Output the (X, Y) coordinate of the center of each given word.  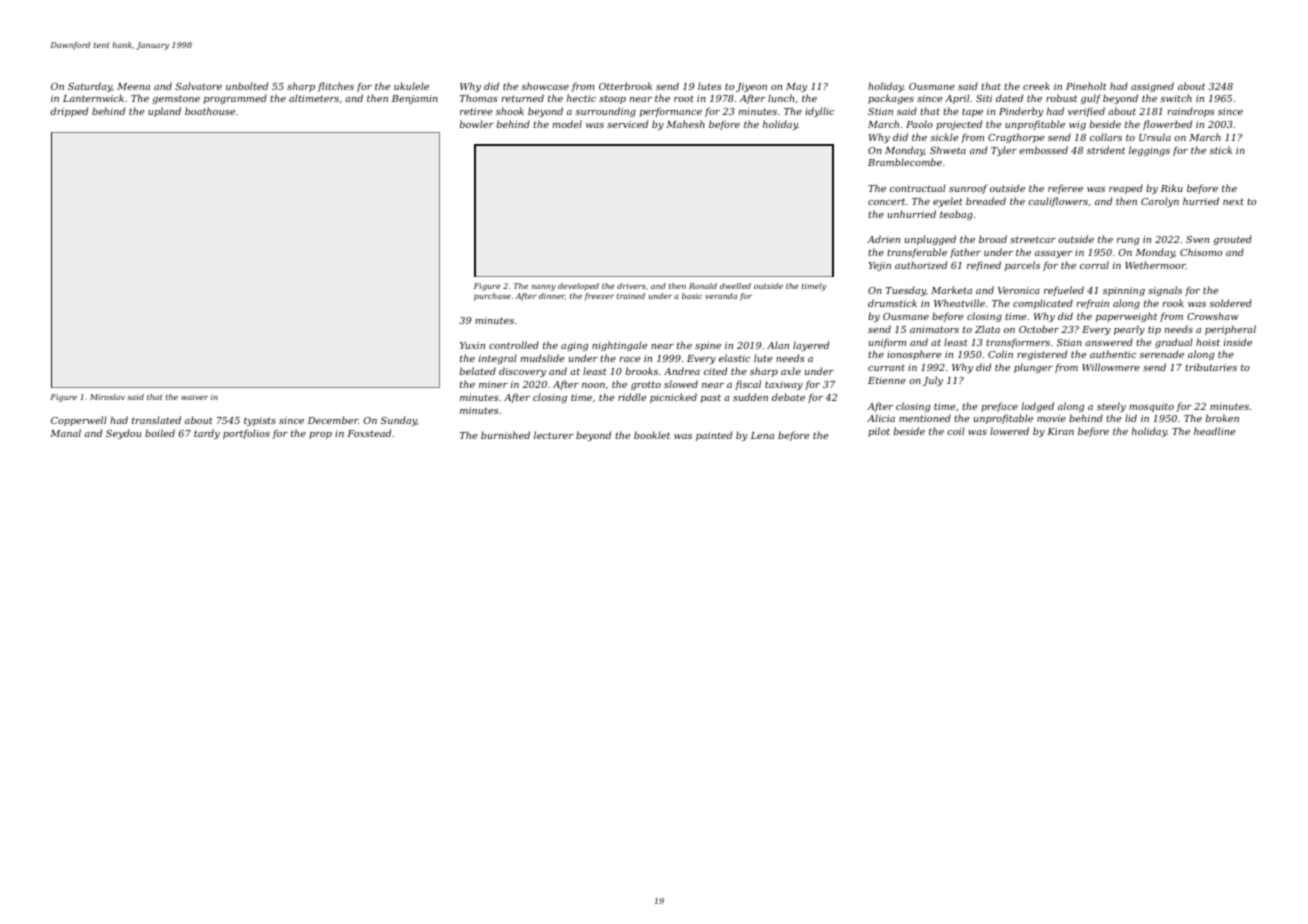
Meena (133, 86)
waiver (194, 397)
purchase (492, 297)
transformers (1018, 343)
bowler (477, 124)
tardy (207, 434)
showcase (545, 86)
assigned (1152, 87)
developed (578, 286)
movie (1051, 418)
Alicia (881, 418)
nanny (543, 288)
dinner (552, 296)
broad (993, 239)
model (567, 124)
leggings (1149, 151)
